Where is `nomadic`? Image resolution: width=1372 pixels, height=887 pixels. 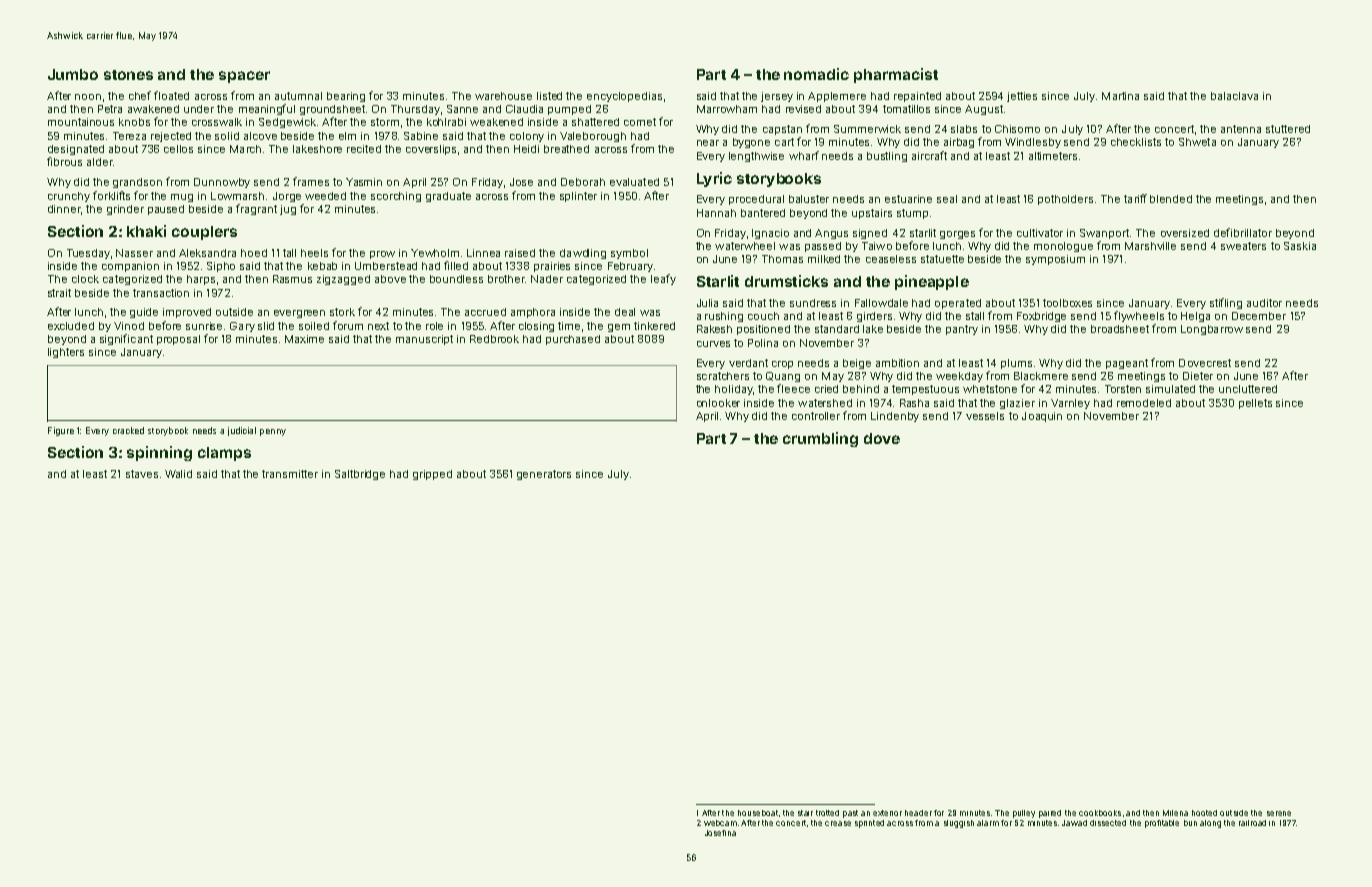
nomadic is located at coordinates (816, 74).
